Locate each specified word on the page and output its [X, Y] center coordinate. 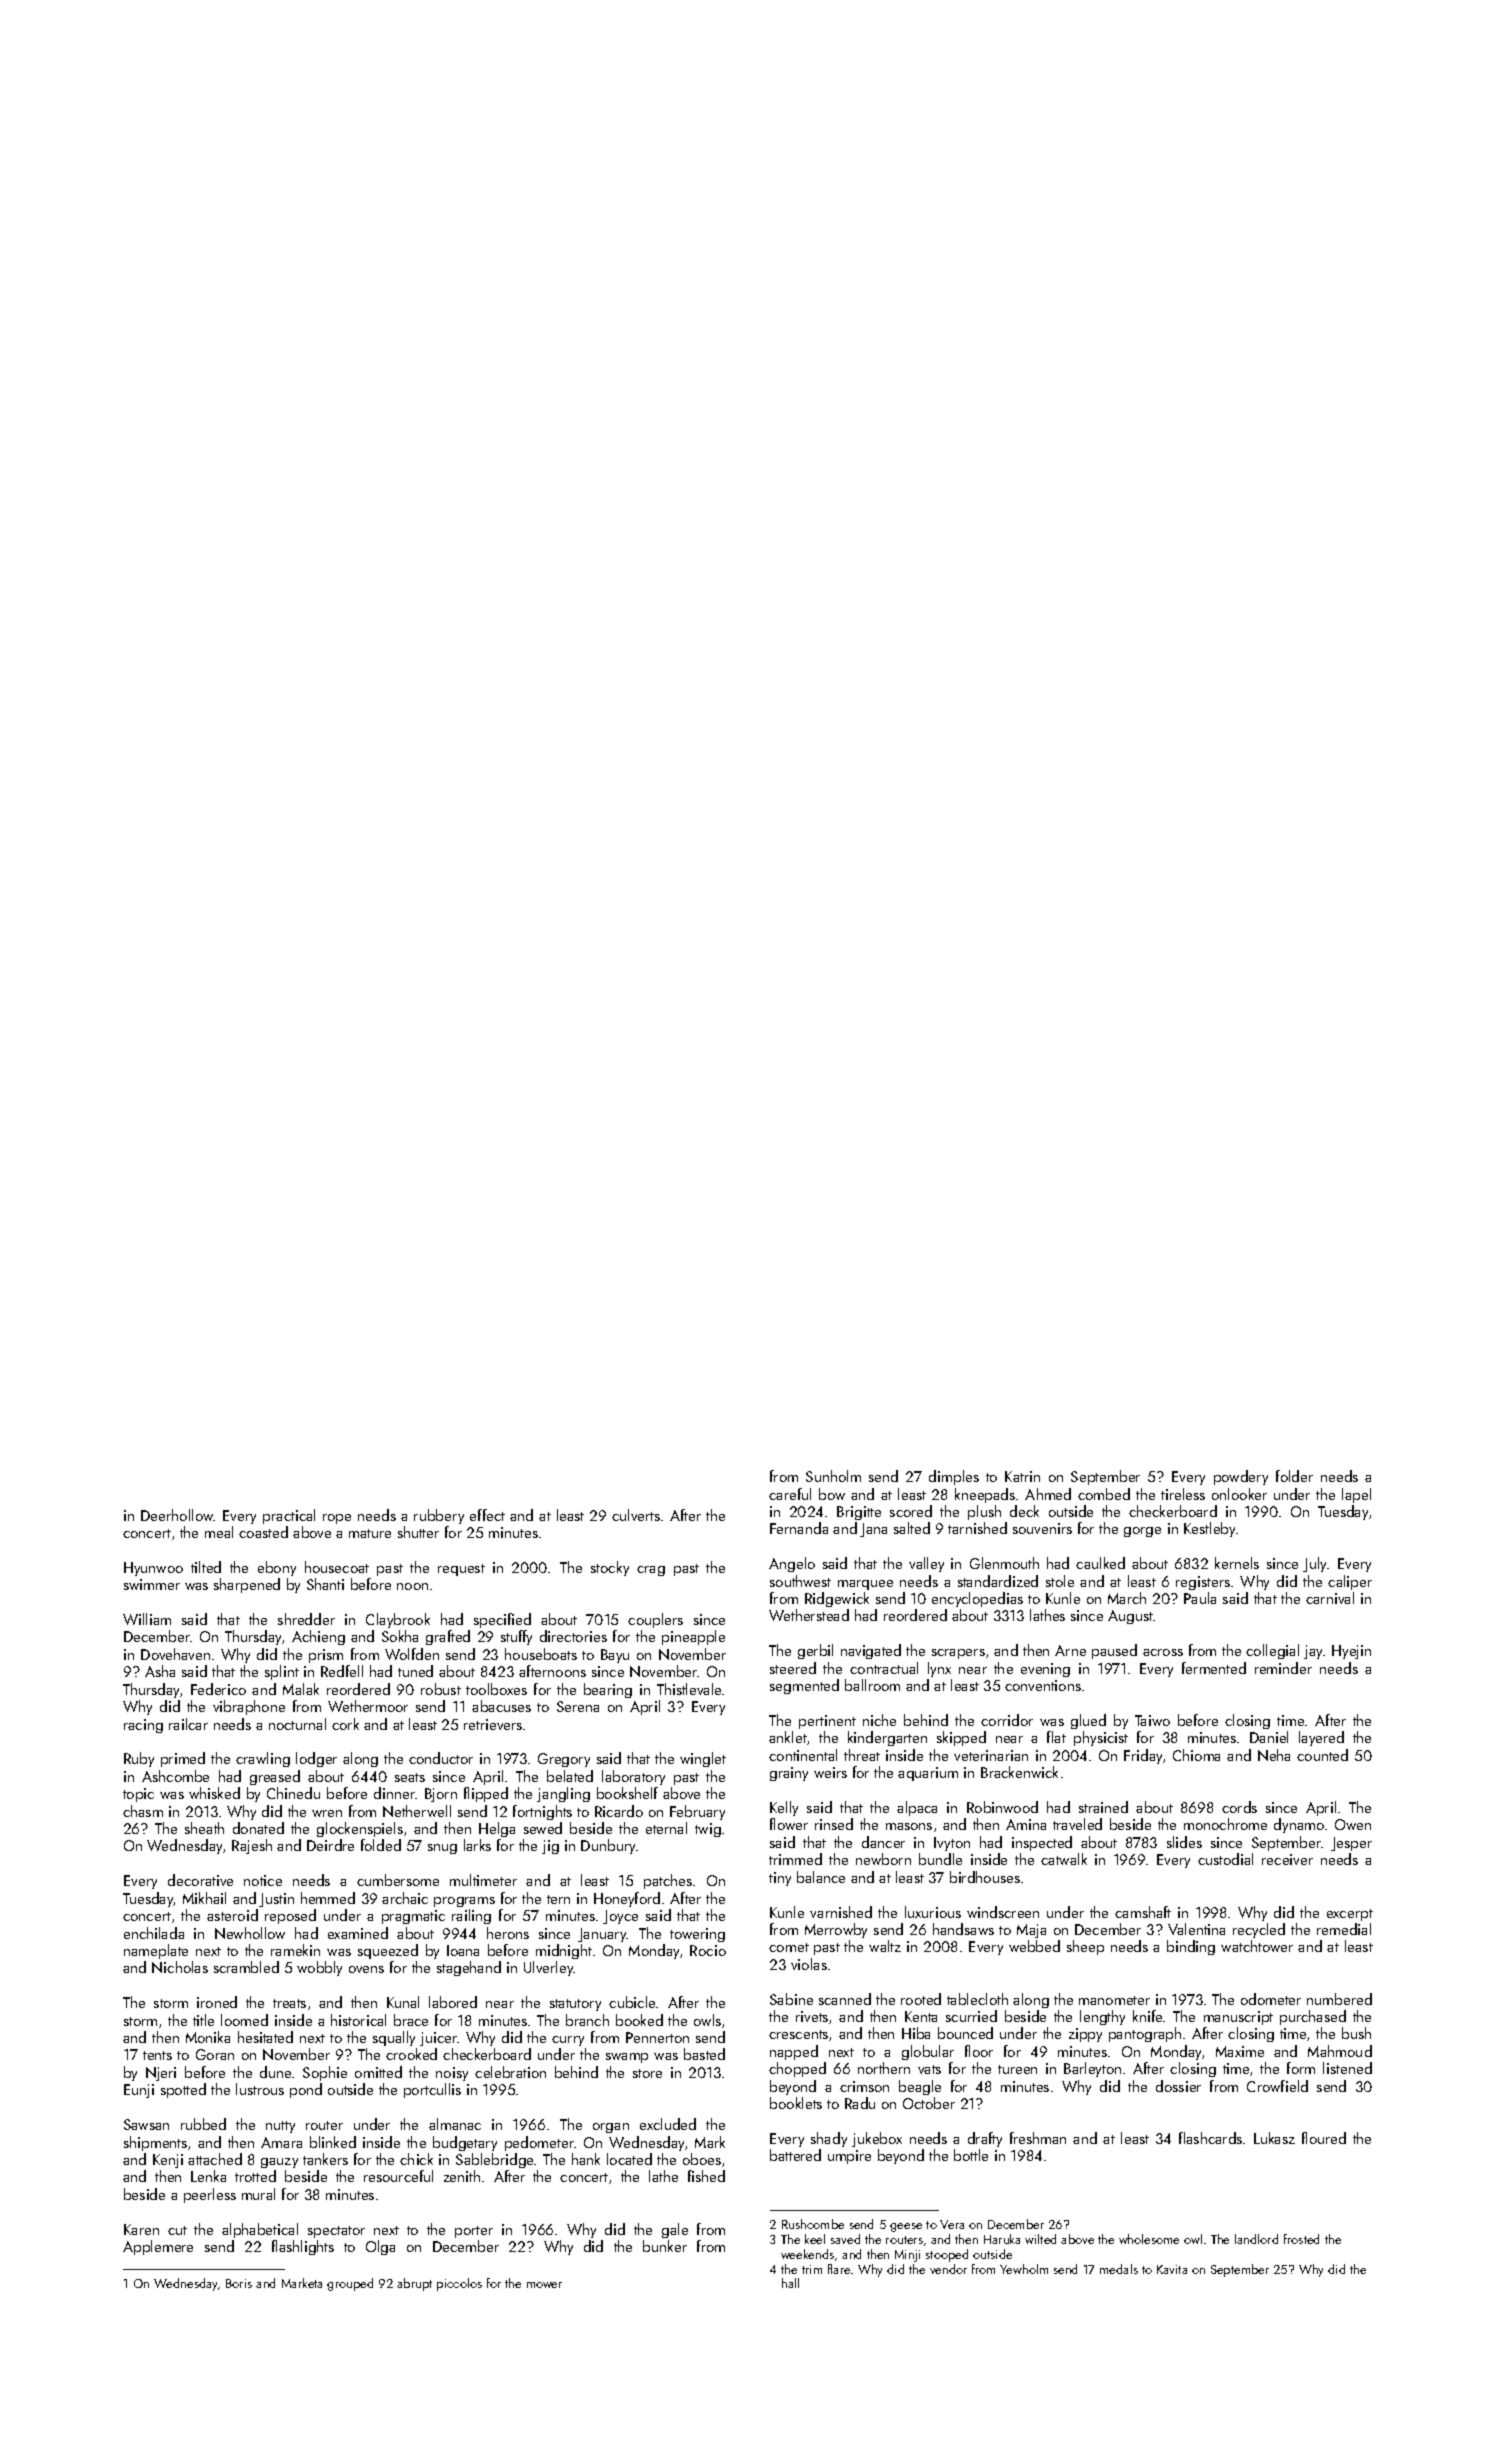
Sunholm [833, 1476]
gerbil [815, 1651]
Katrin [1022, 1476]
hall [790, 2283]
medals [1119, 2269]
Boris [239, 2283]
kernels [1237, 1563]
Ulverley [549, 1968]
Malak [301, 1689]
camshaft [1143, 1912]
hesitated [265, 2037]
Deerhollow [177, 1515]
